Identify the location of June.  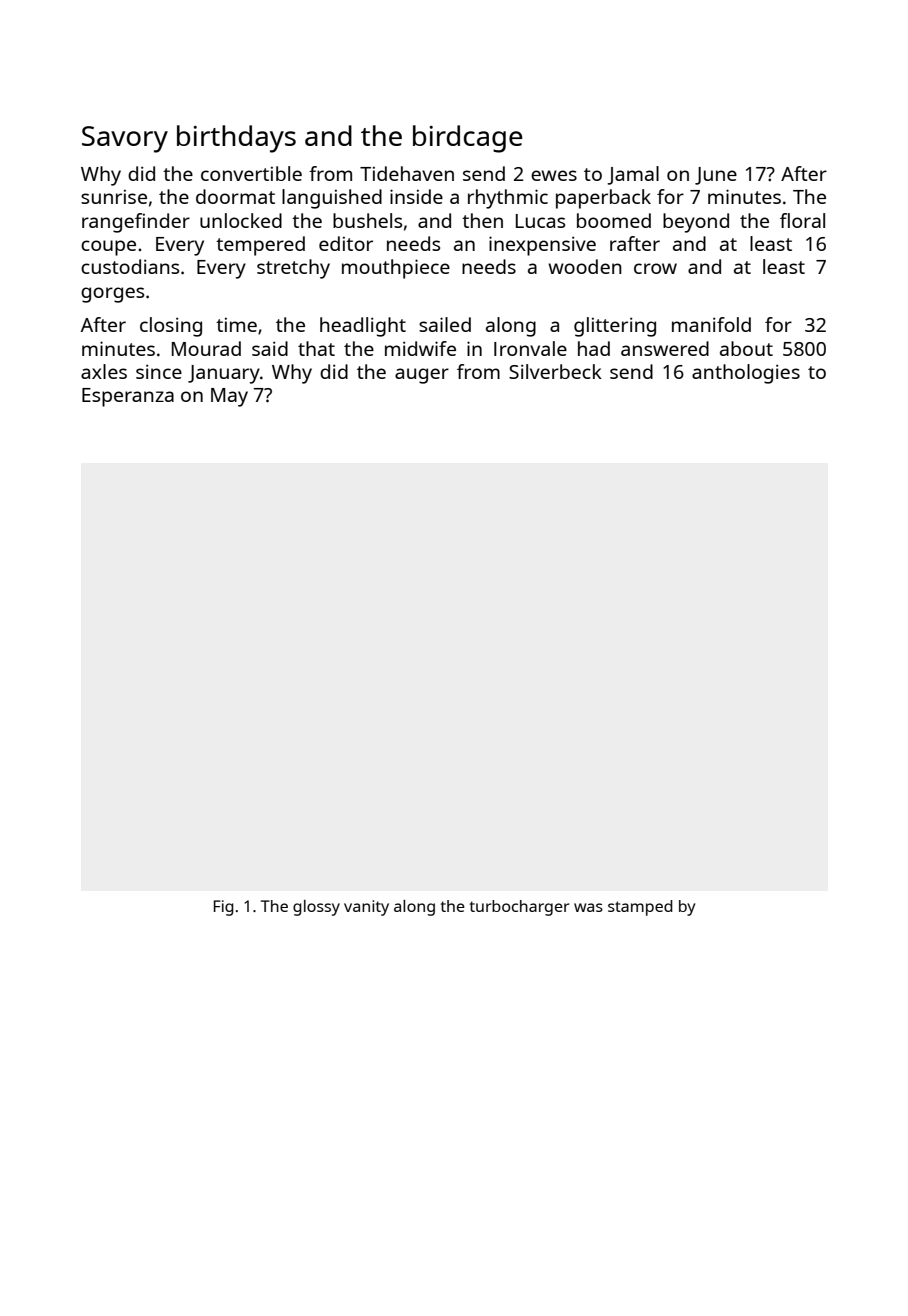
(716, 176).
